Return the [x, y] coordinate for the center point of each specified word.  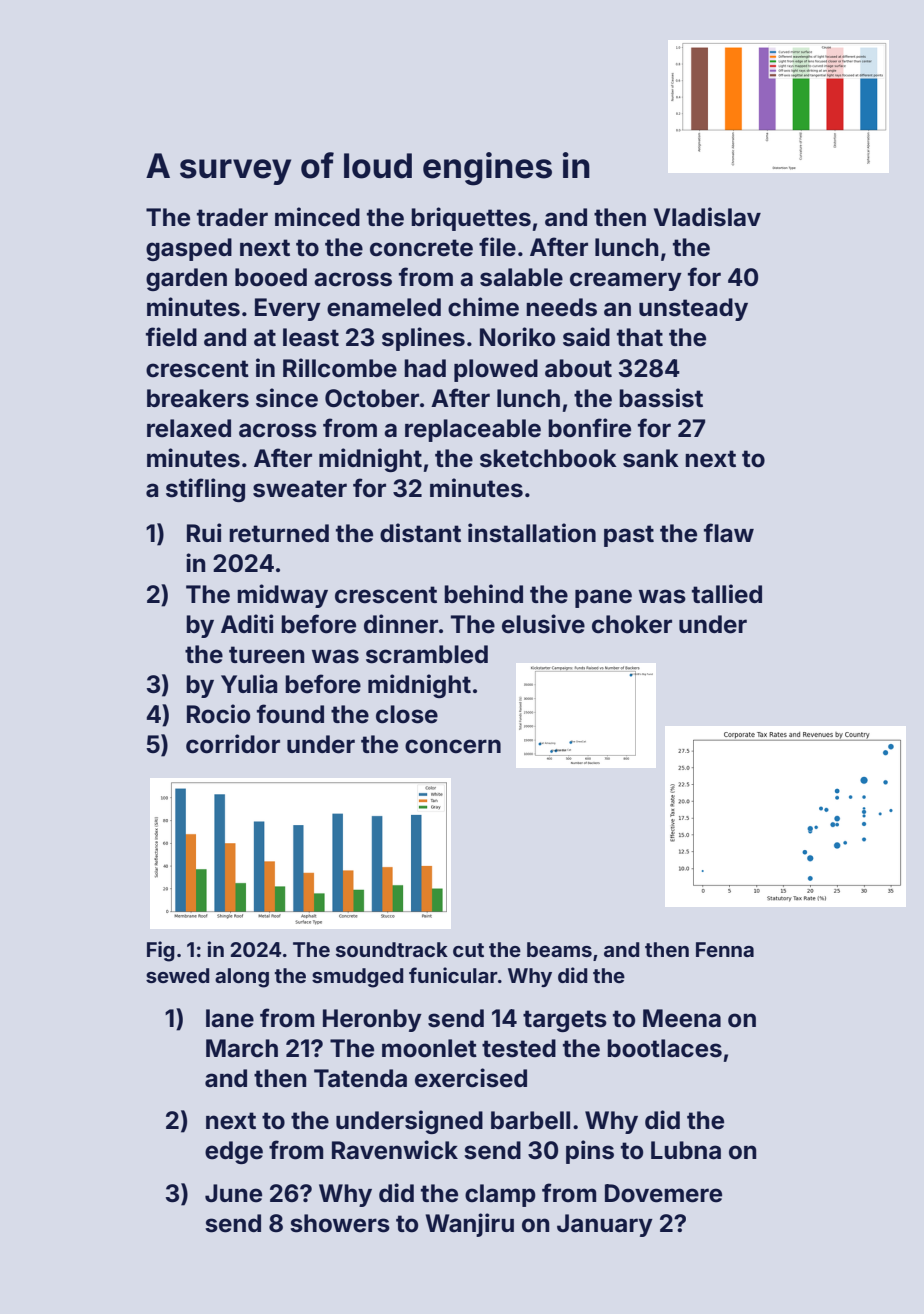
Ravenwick [395, 1150]
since [287, 398]
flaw [729, 533]
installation [532, 533]
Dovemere [663, 1193]
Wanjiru [469, 1225]
